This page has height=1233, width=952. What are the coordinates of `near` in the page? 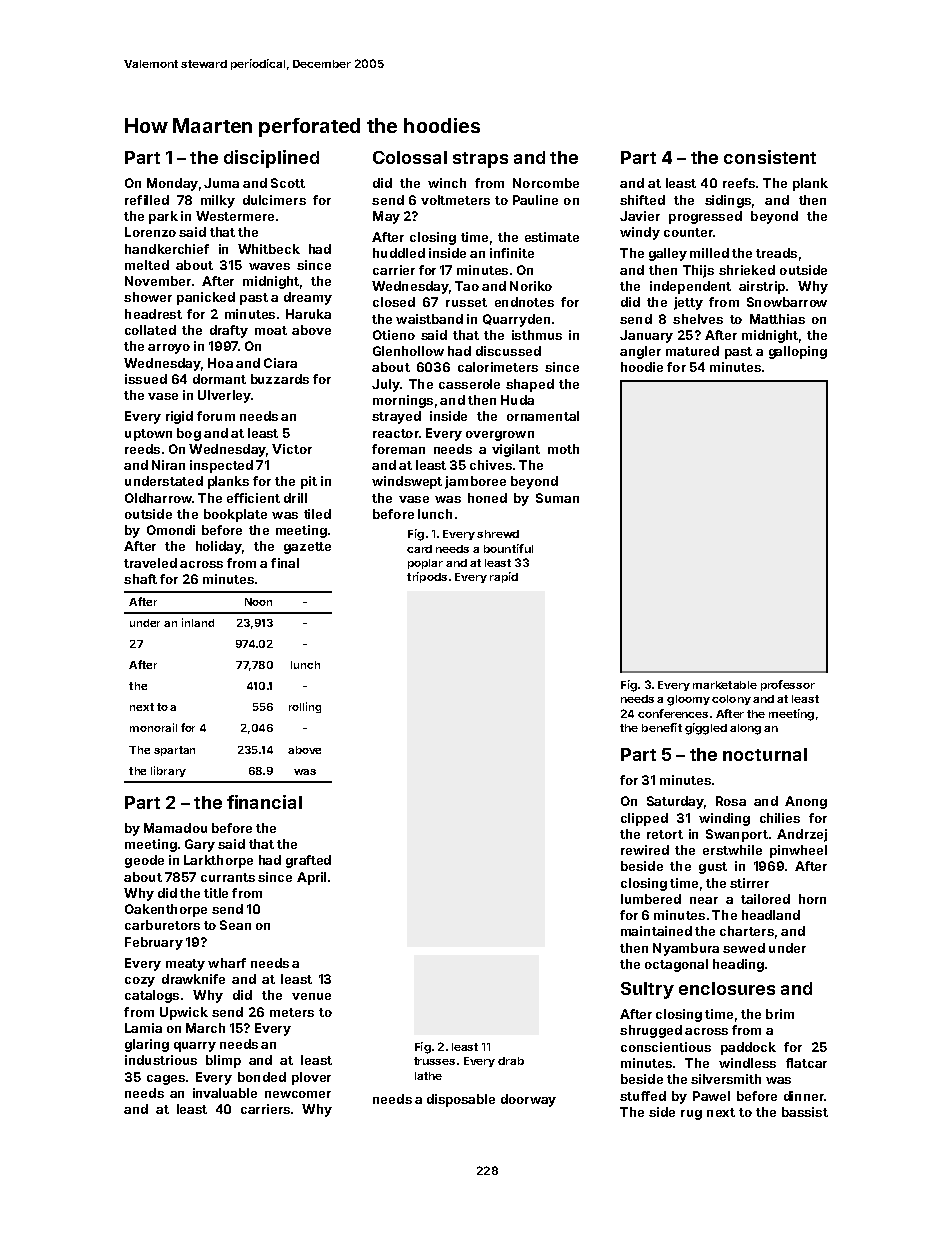 It's located at (704, 900).
